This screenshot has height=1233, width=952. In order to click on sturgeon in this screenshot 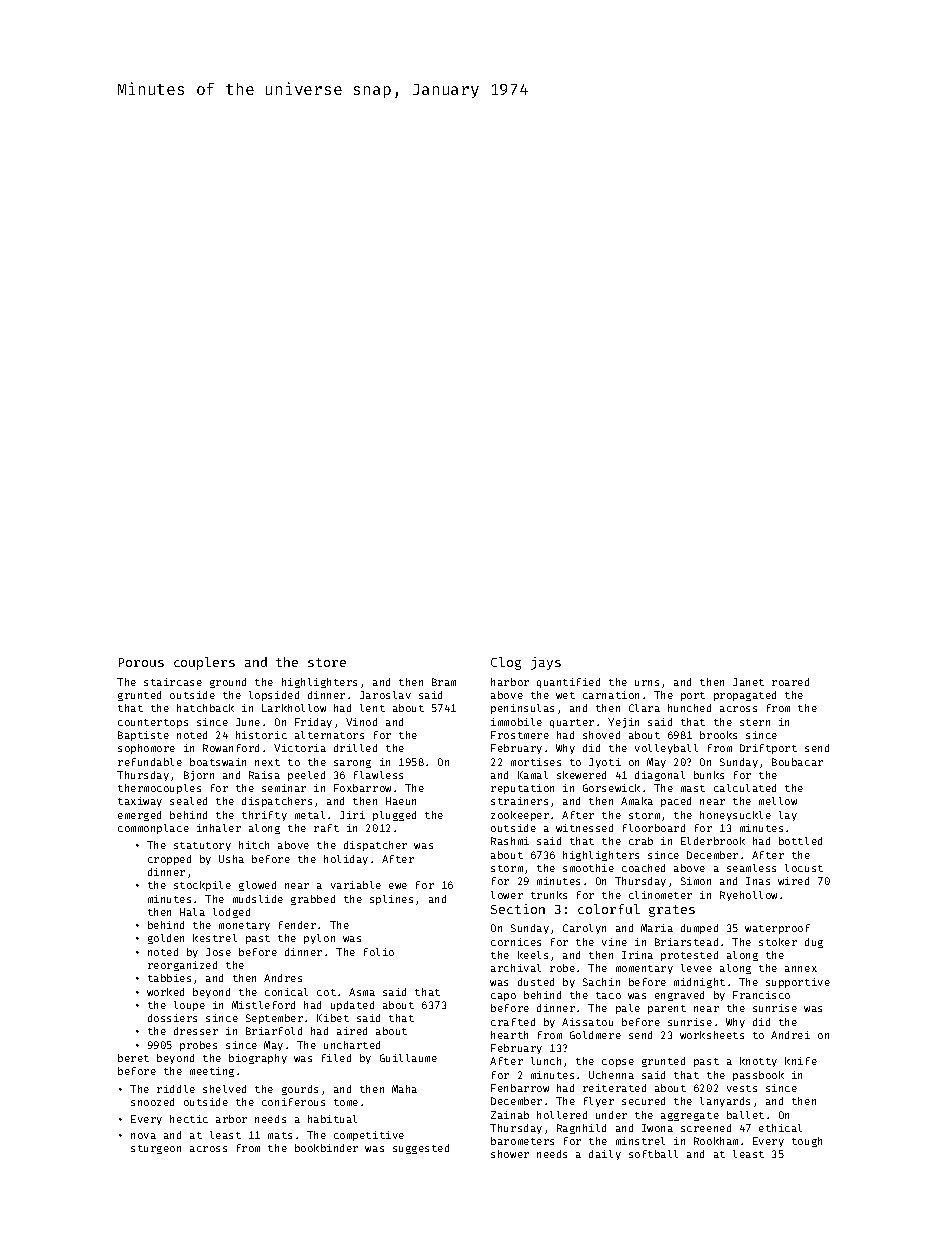, I will do `click(156, 1149)`.
